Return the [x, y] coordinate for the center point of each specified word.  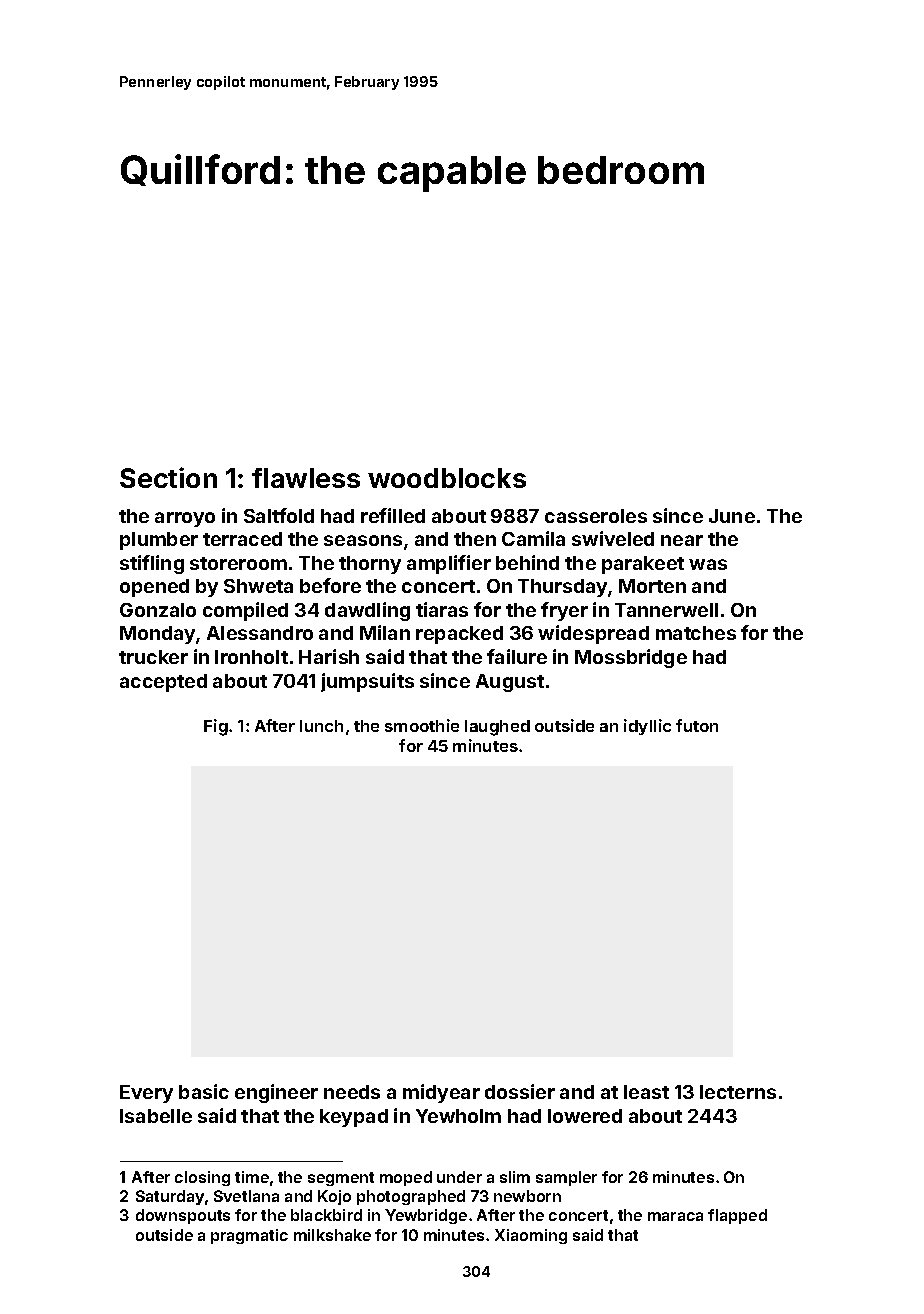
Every [146, 1094]
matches [696, 633]
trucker [153, 657]
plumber [159, 541]
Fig [216, 727]
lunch [321, 726]
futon [697, 725]
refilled [393, 515]
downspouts [183, 1216]
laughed [497, 728]
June [732, 516]
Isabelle [156, 1116]
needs [352, 1092]
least [646, 1092]
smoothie [422, 725]
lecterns [738, 1092]
